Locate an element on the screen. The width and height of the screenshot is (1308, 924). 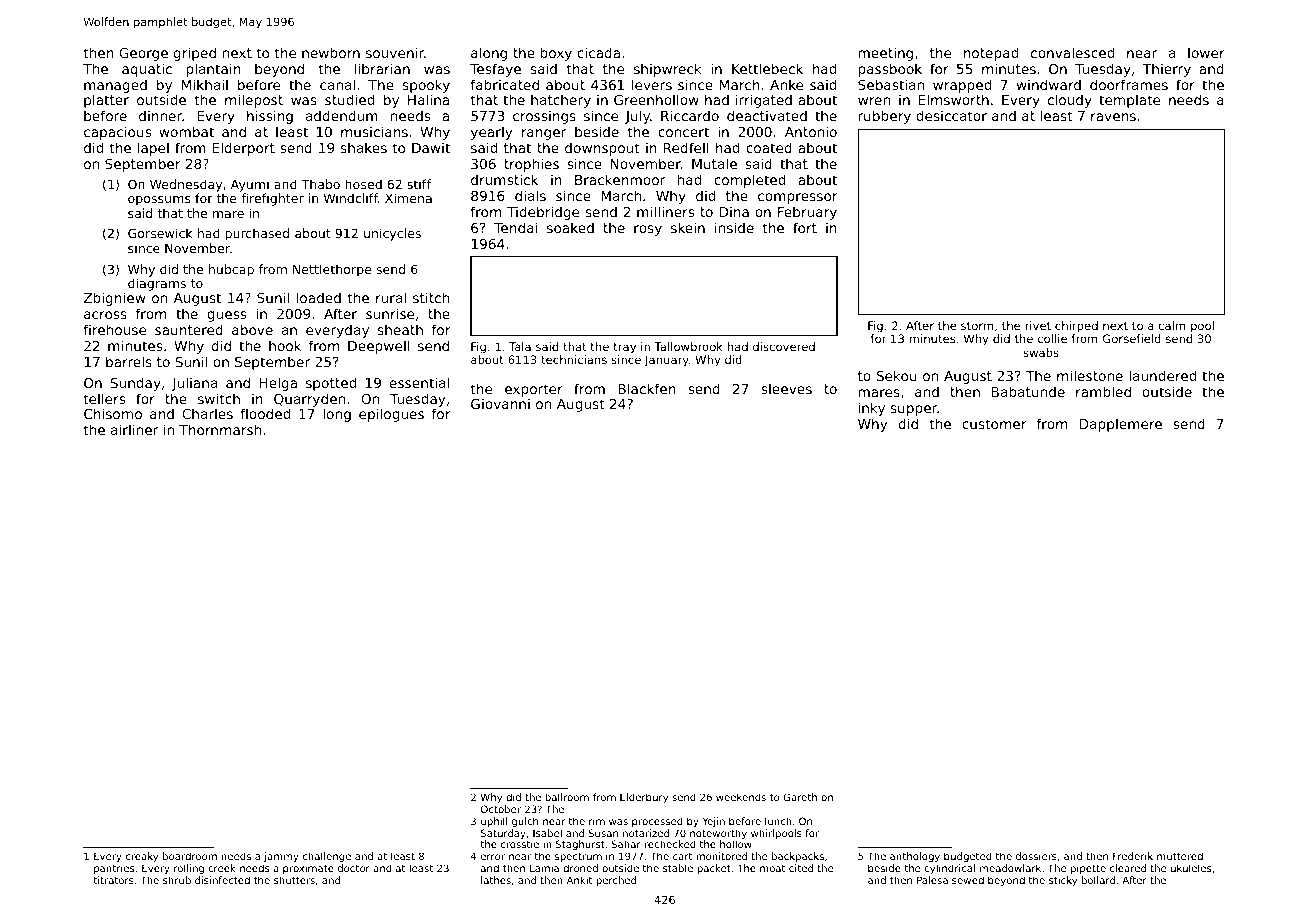
ballroom is located at coordinates (567, 797).
